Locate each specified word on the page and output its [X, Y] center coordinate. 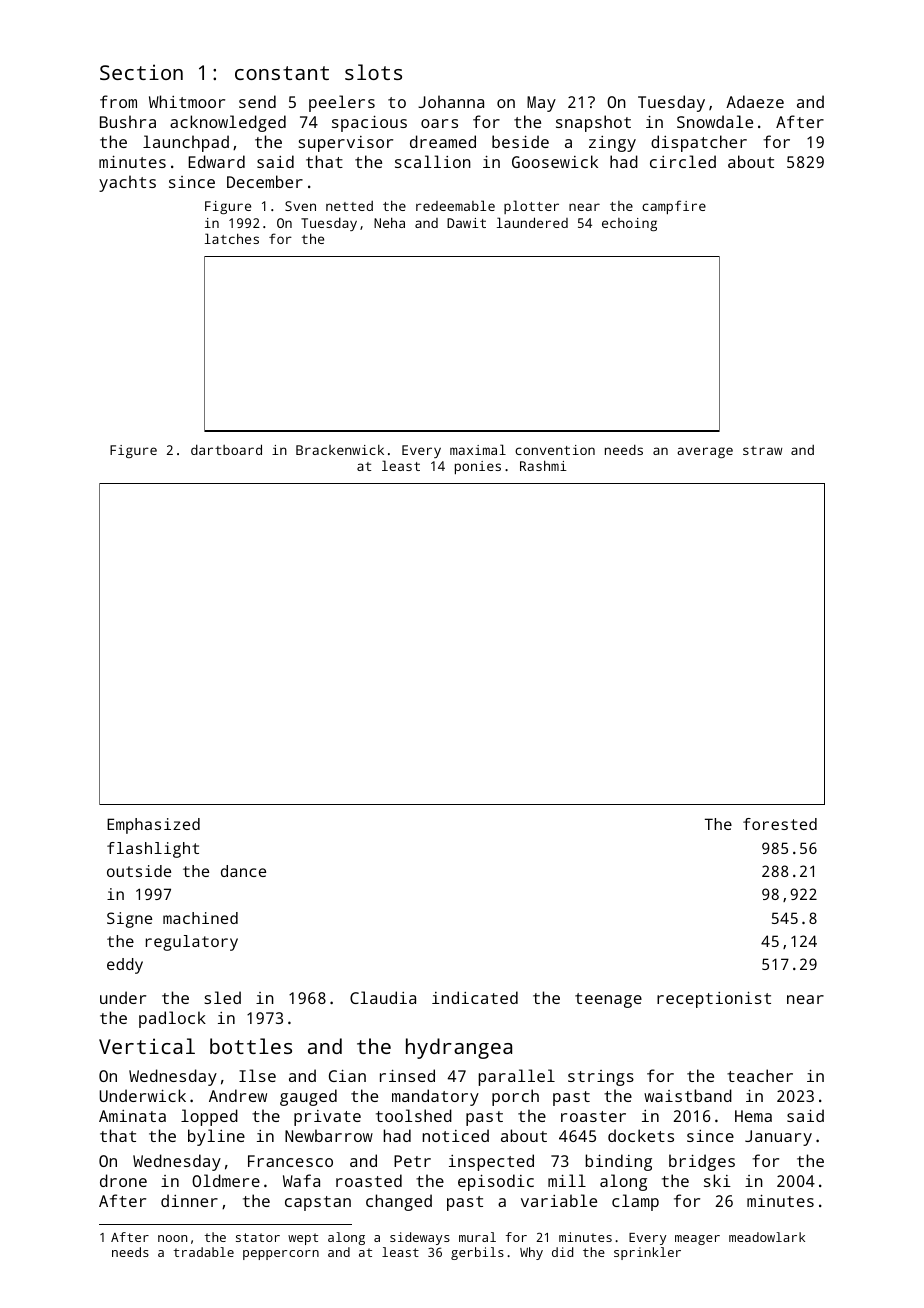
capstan [318, 1203]
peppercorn [281, 1255]
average [705, 452]
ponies [478, 468]
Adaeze [755, 101]
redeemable [455, 205]
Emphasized [153, 826]
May [541, 104]
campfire [674, 207]
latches [232, 238]
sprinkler [647, 1253]
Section [141, 72]
